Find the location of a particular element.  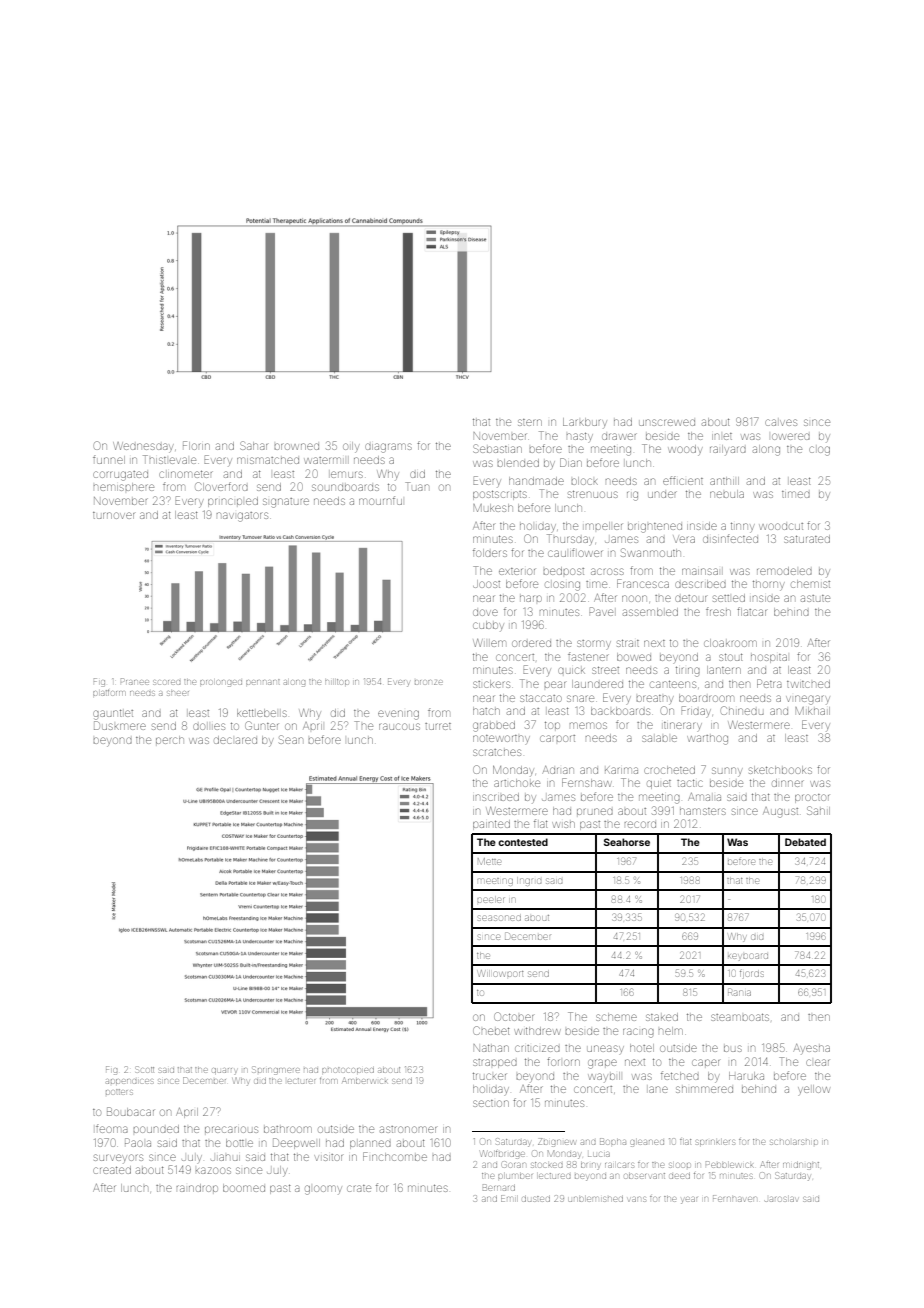

keyboard is located at coordinates (748, 957).
